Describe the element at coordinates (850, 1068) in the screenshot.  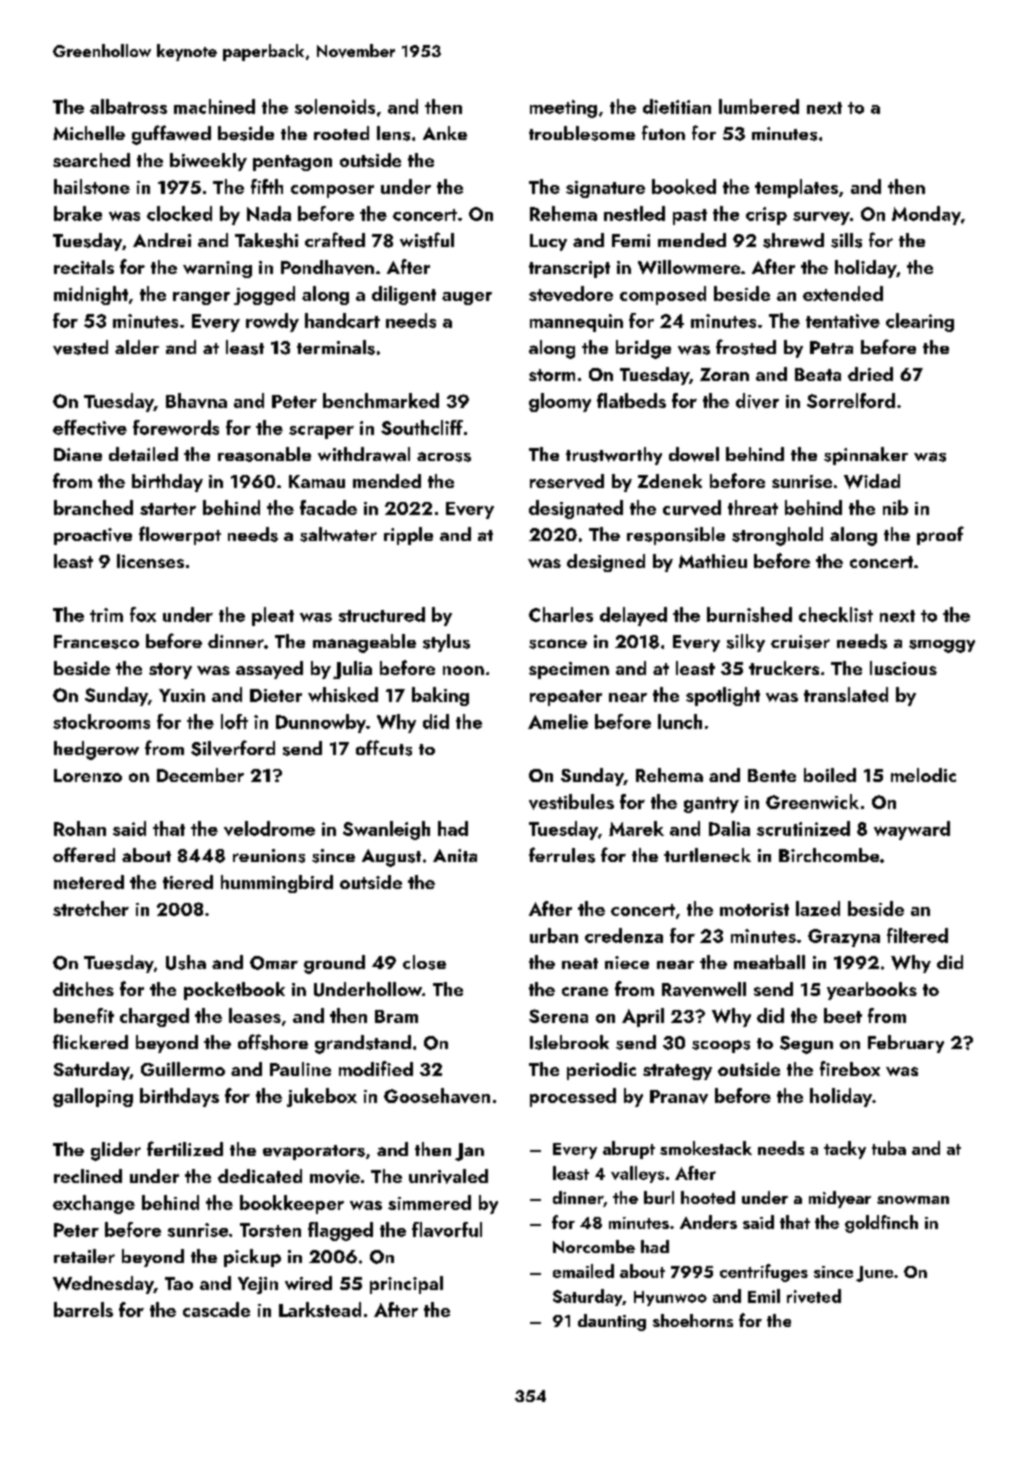
I see `firebox` at that location.
